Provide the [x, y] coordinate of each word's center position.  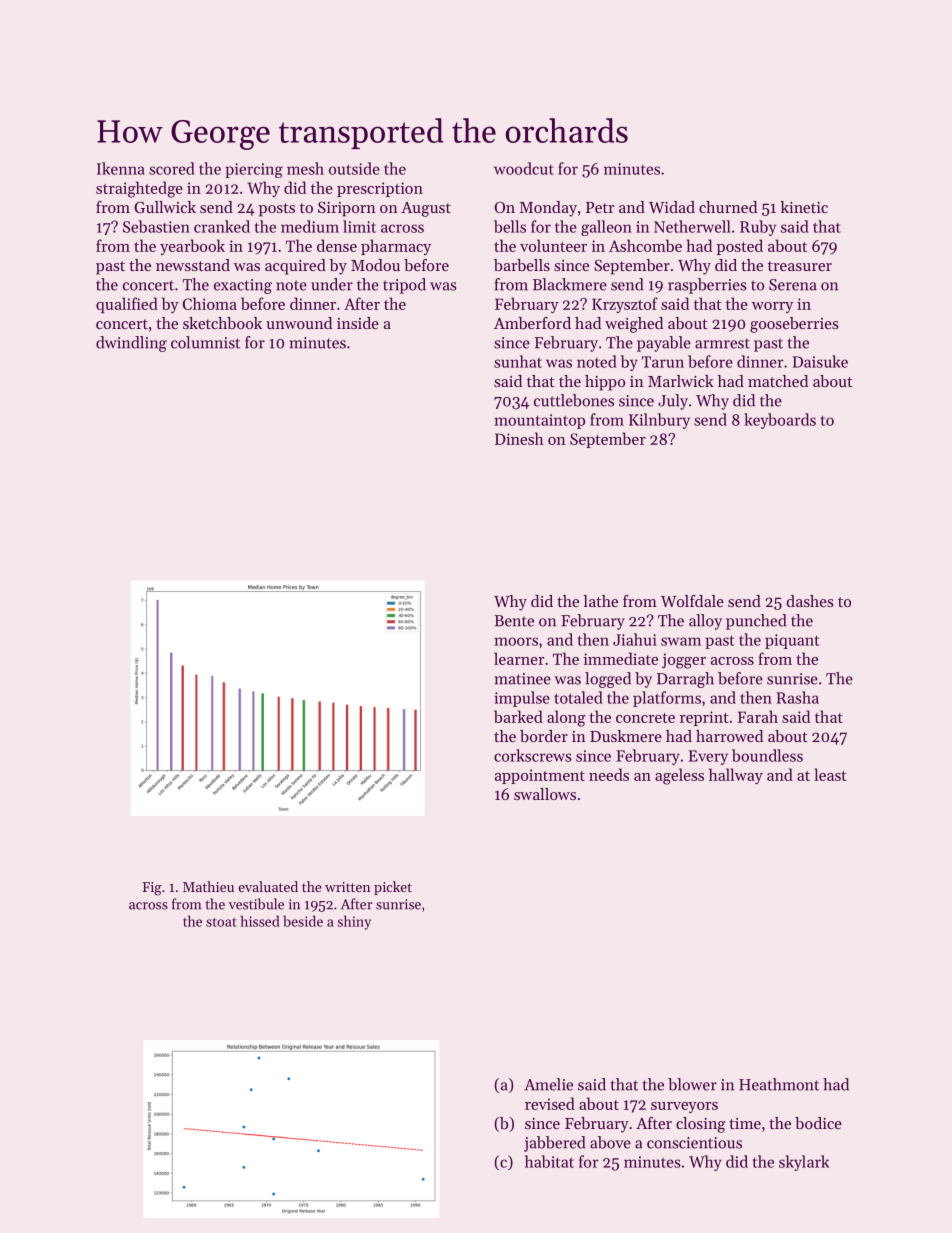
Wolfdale [692, 601]
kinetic [804, 207]
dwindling [131, 344]
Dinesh [519, 438]
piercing [254, 170]
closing [701, 1125]
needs [609, 774]
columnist [205, 342]
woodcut [524, 168]
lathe [600, 601]
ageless [679, 776]
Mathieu [208, 886]
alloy [705, 622]
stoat [221, 922]
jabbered [554, 1144]
